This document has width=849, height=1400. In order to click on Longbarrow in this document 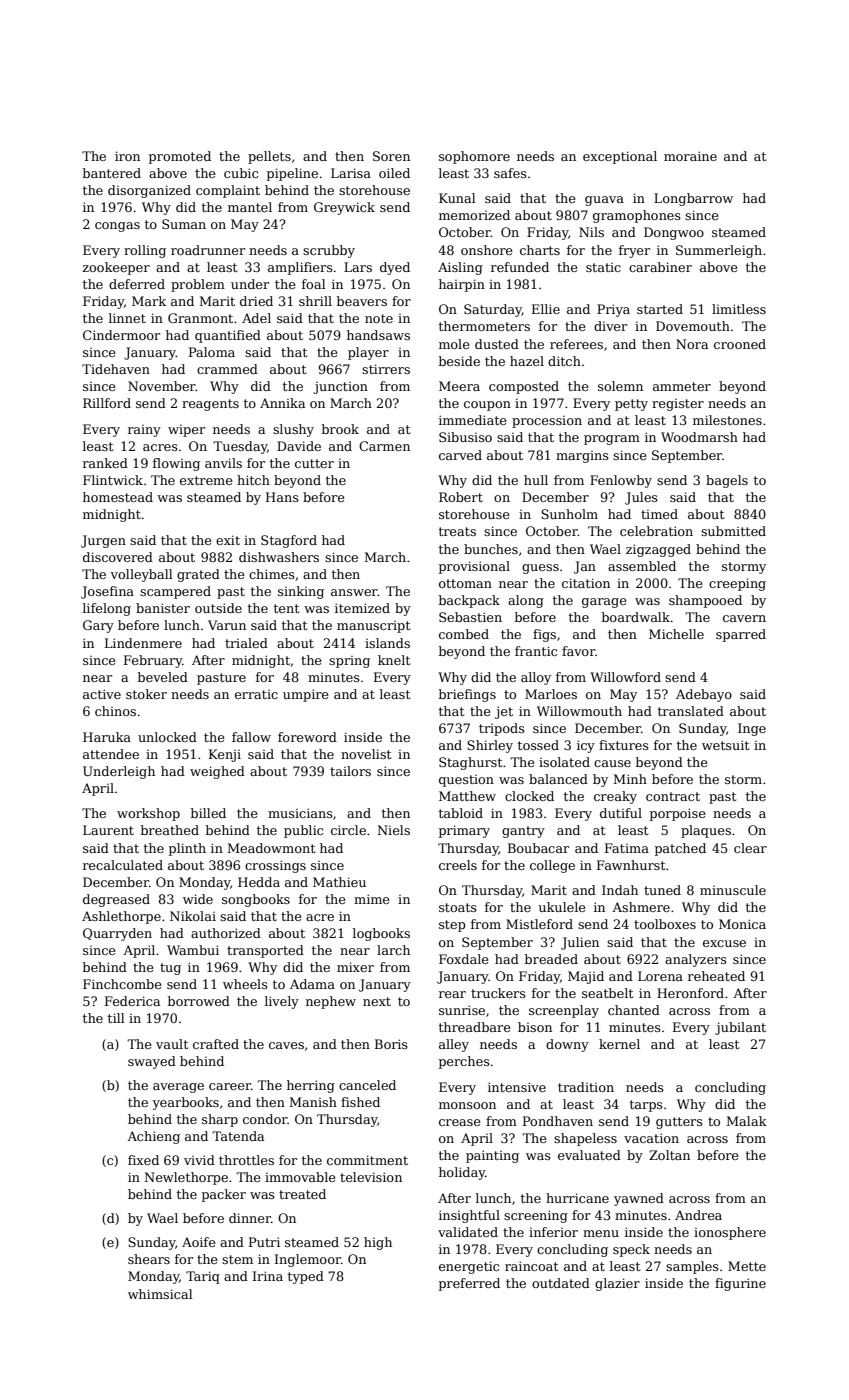, I will do `click(693, 199)`.
